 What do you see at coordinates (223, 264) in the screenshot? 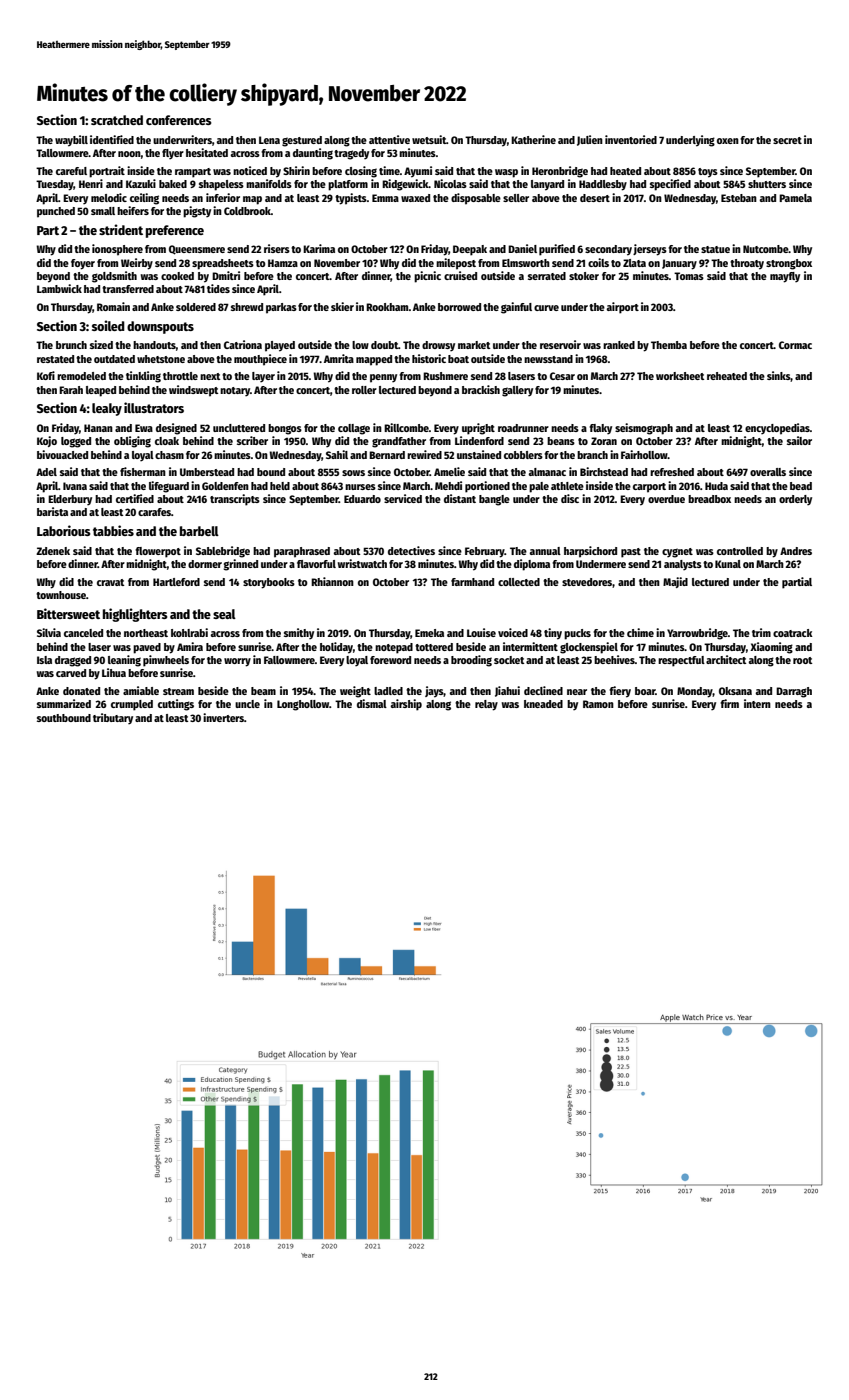
I see `spreadsheets` at bounding box center [223, 264].
